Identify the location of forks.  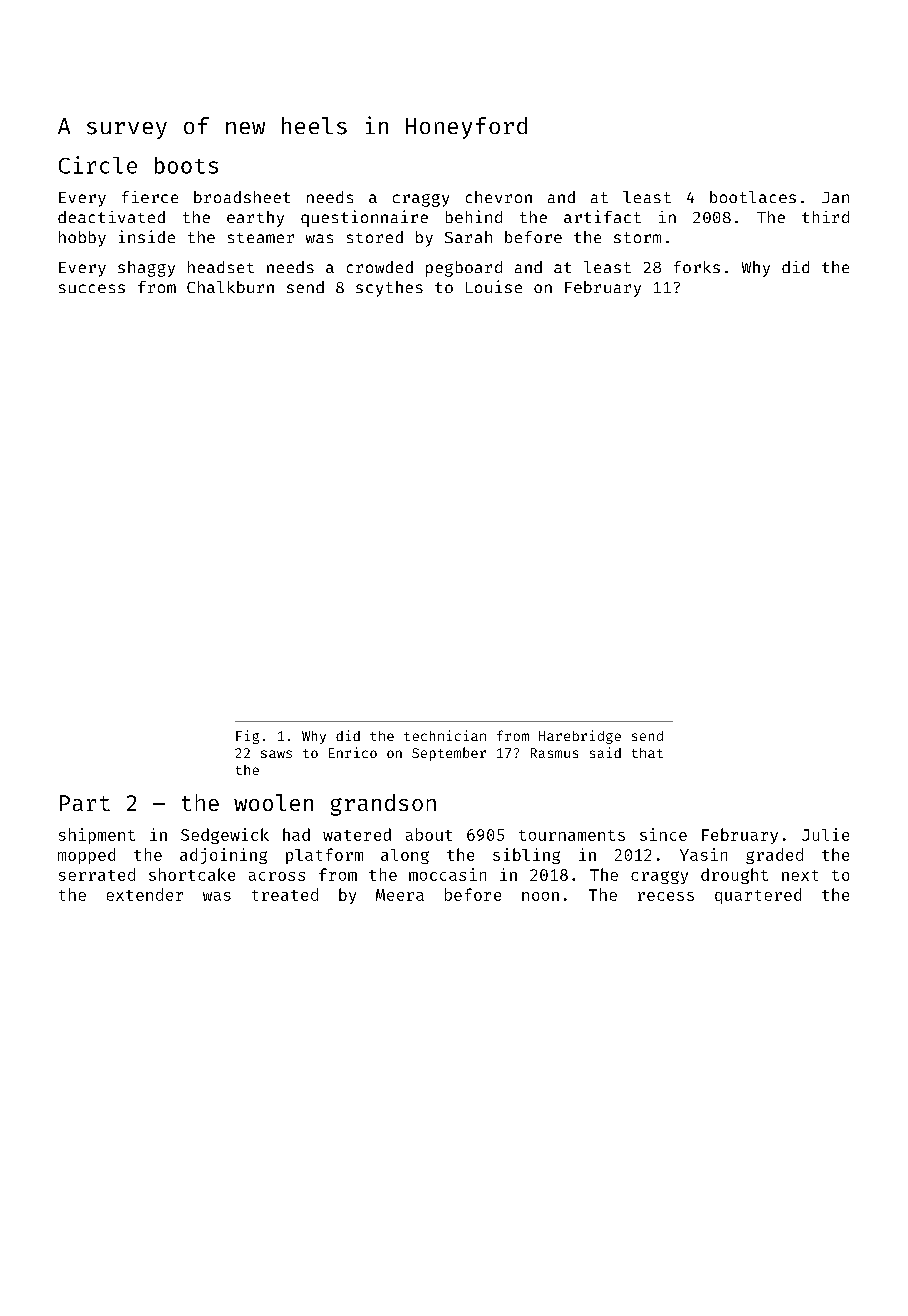
(697, 267).
